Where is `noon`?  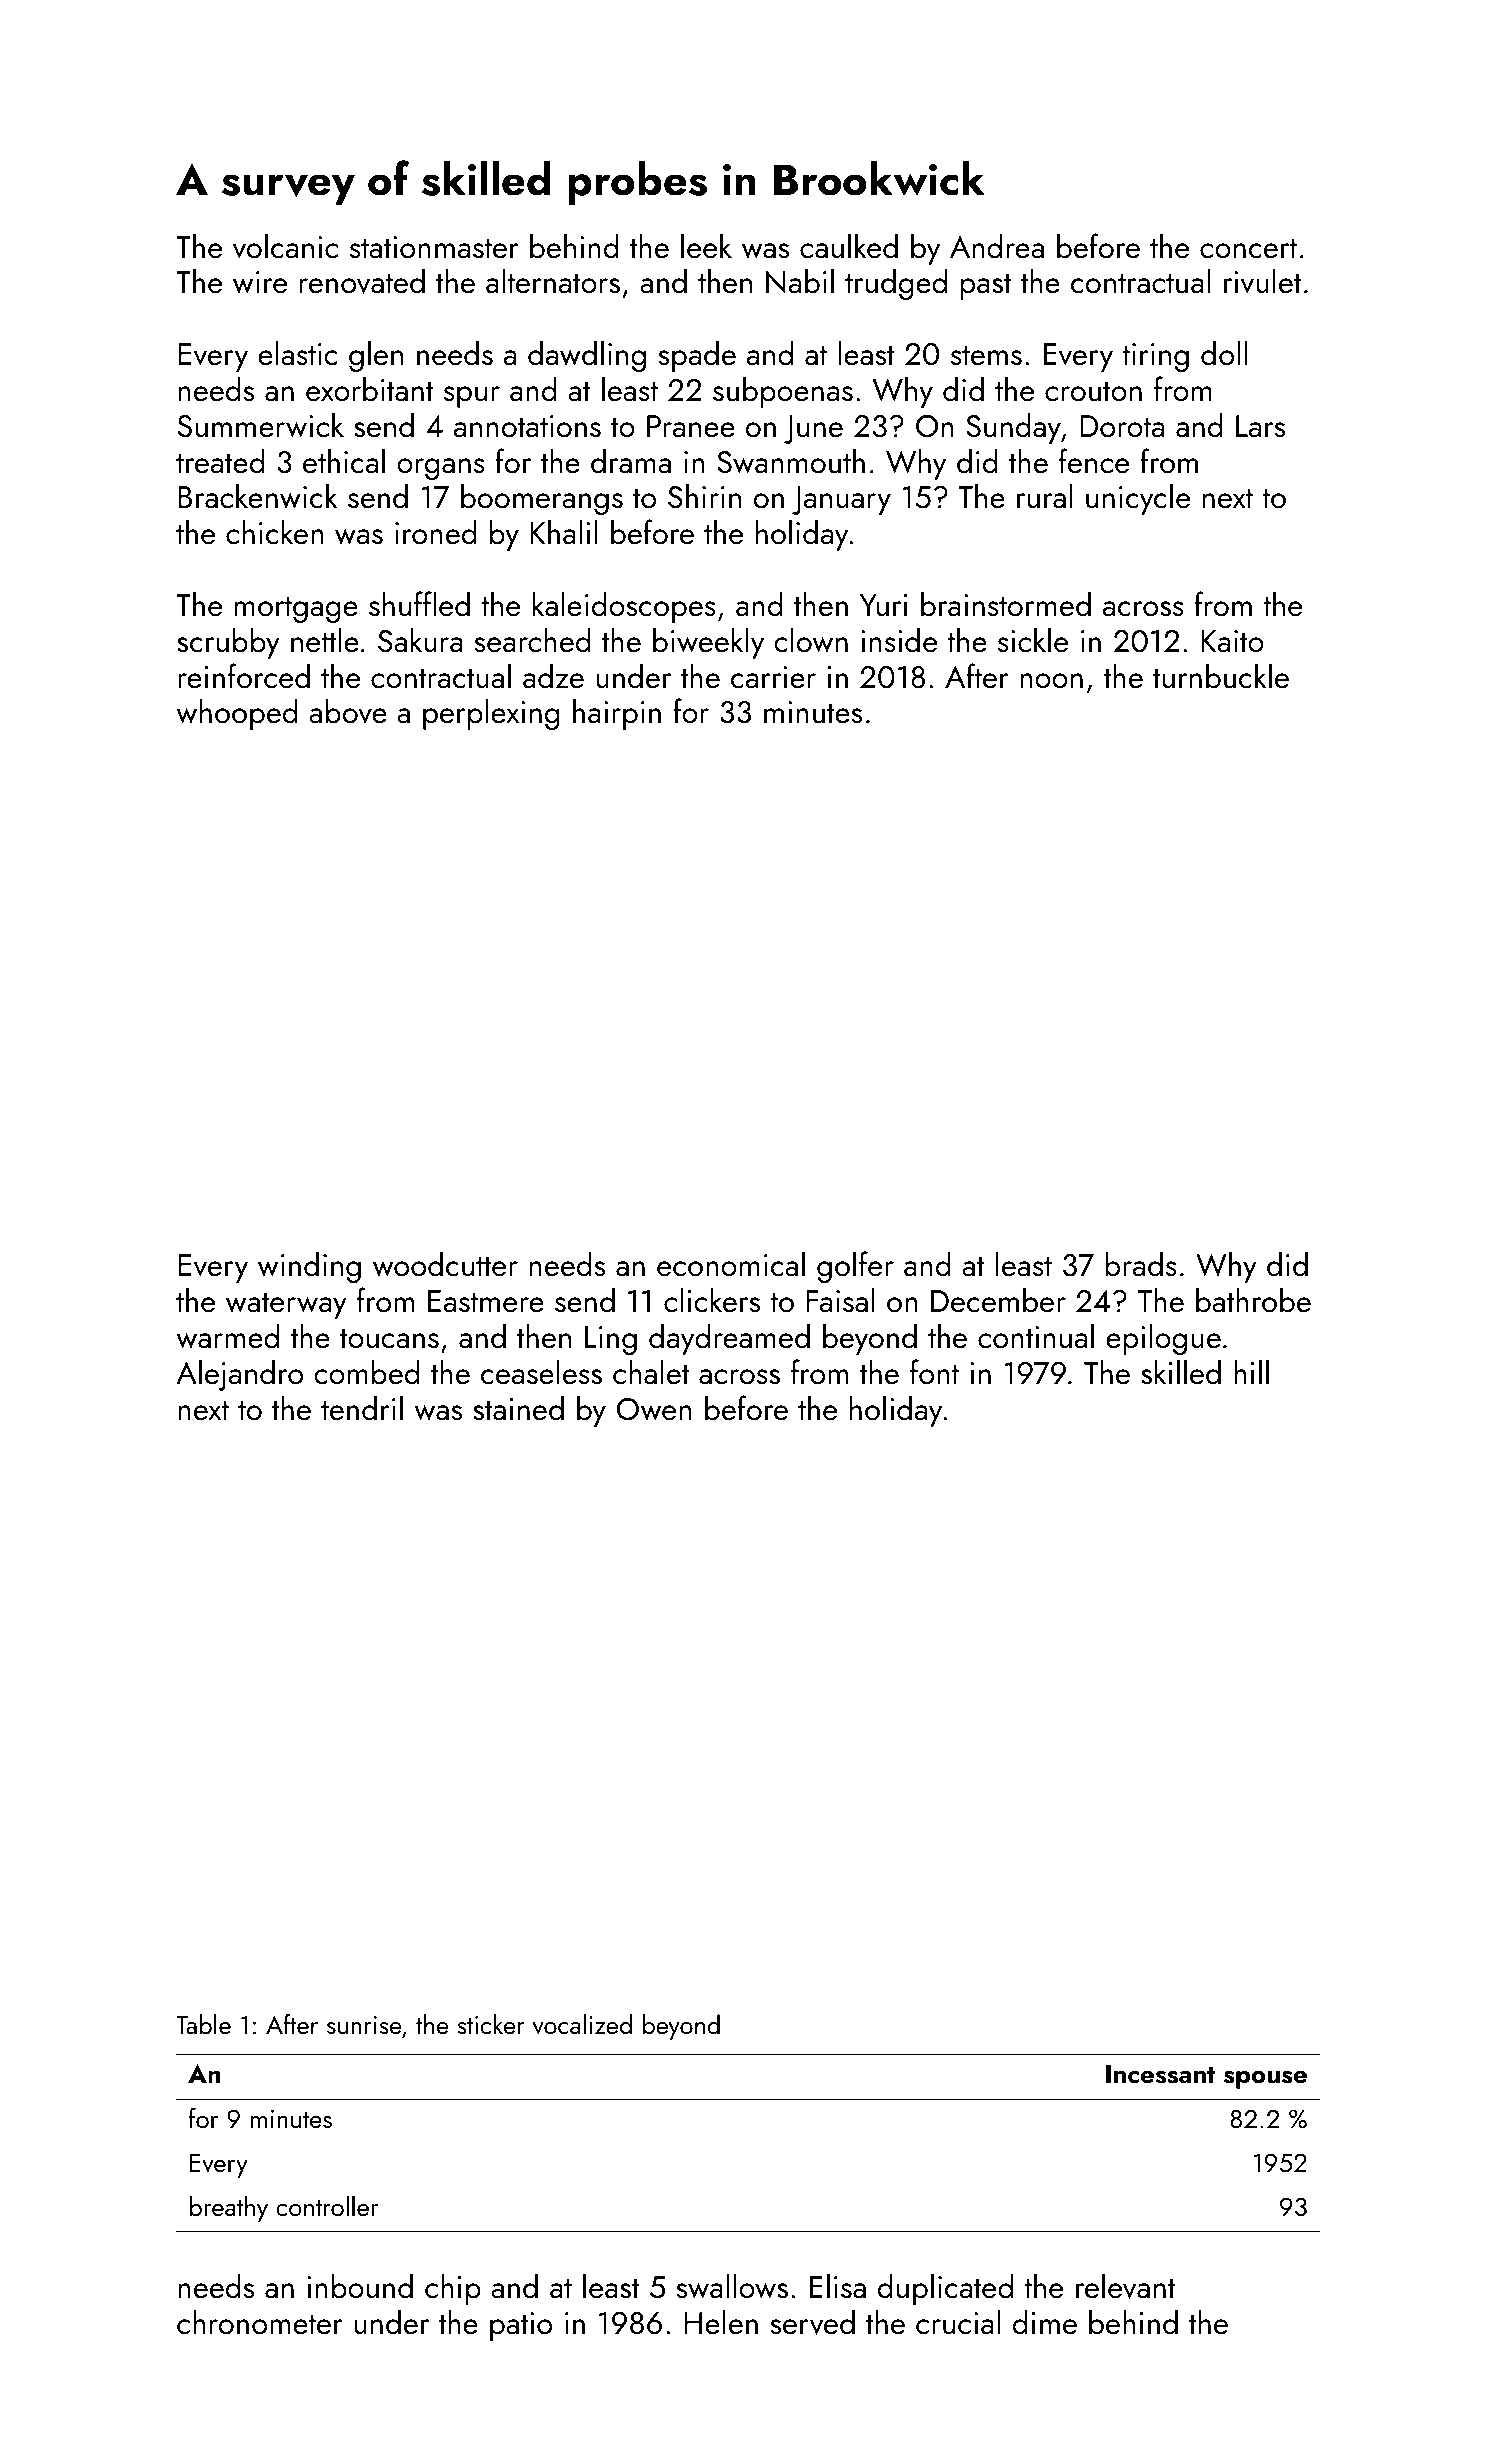
noon is located at coordinates (1051, 681).
